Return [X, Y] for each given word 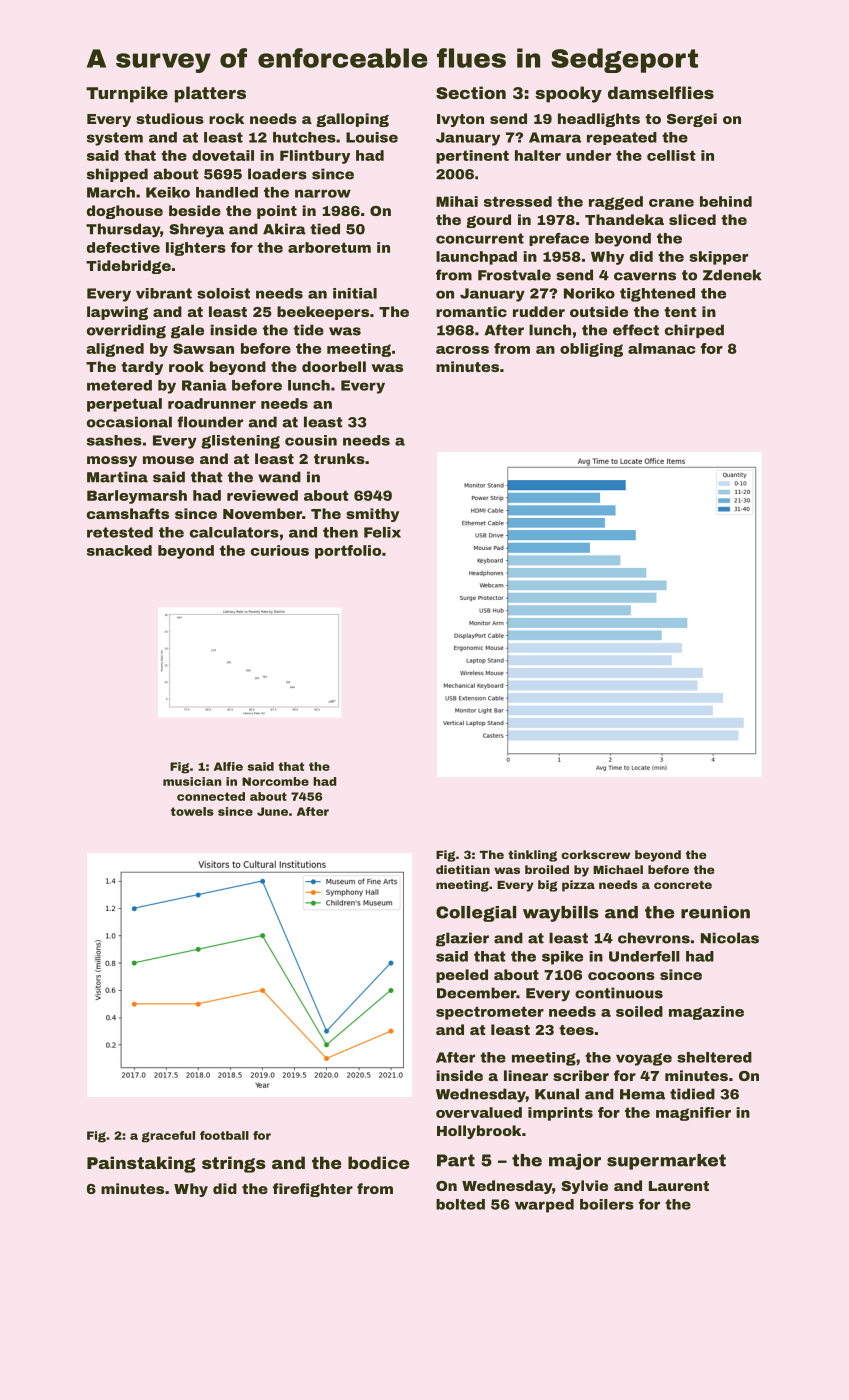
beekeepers [323, 313]
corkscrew [595, 854]
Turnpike [127, 94]
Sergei [692, 120]
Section [471, 92]
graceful [168, 1137]
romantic [471, 311]
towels [192, 811]
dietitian [463, 869]
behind [726, 201]
